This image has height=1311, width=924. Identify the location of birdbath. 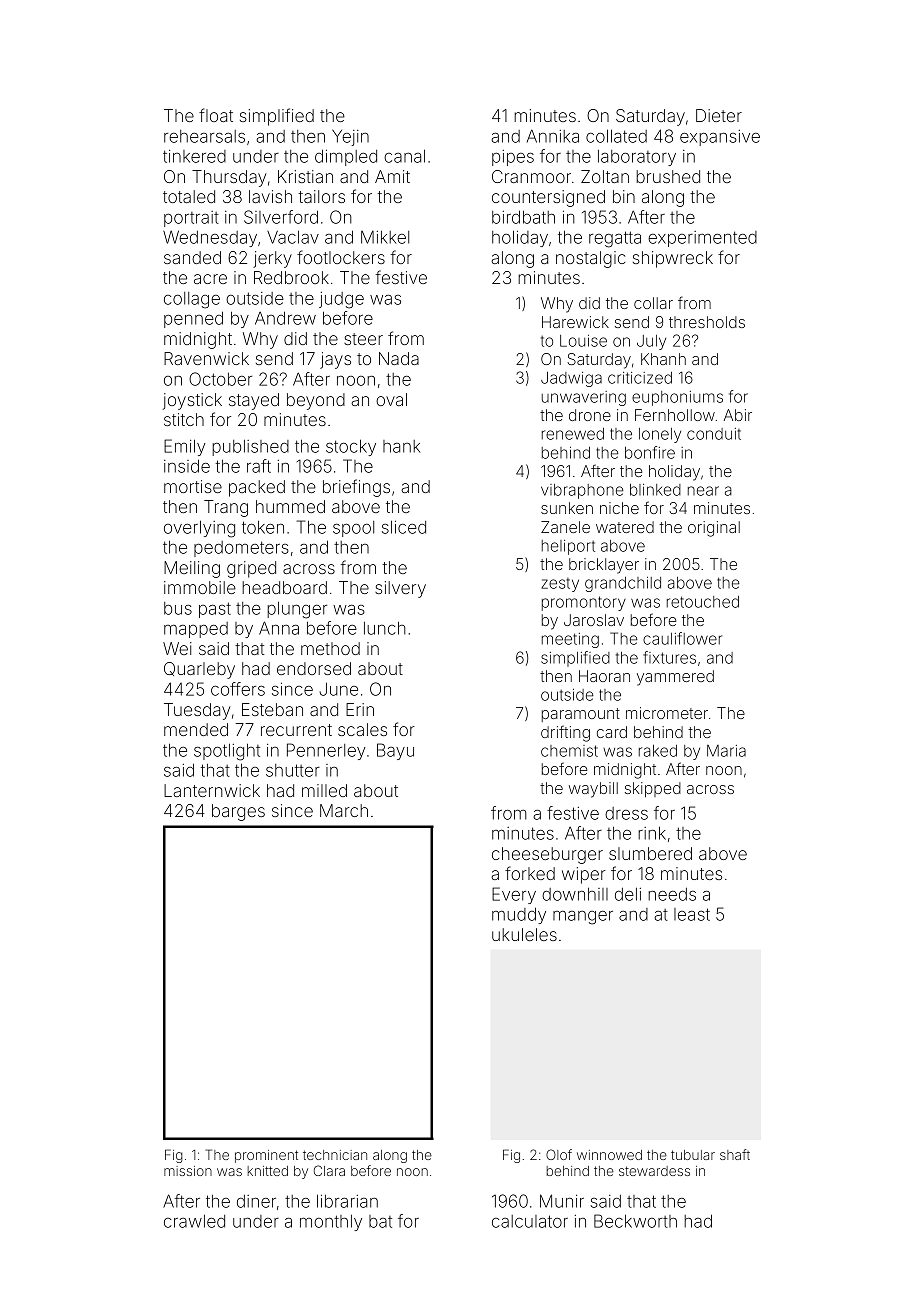
(523, 217).
